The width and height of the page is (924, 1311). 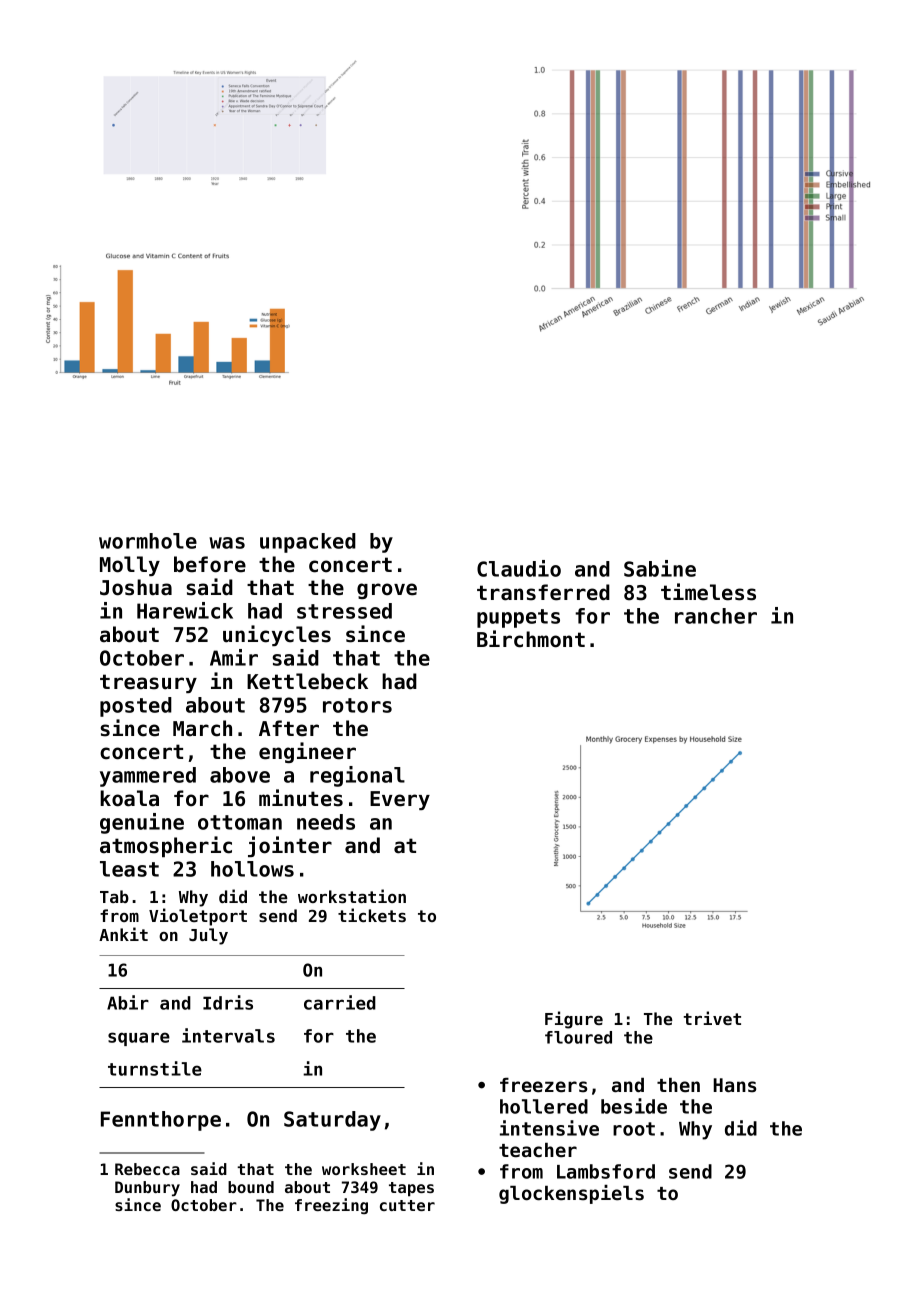 I want to click on puppets, so click(x=518, y=618).
